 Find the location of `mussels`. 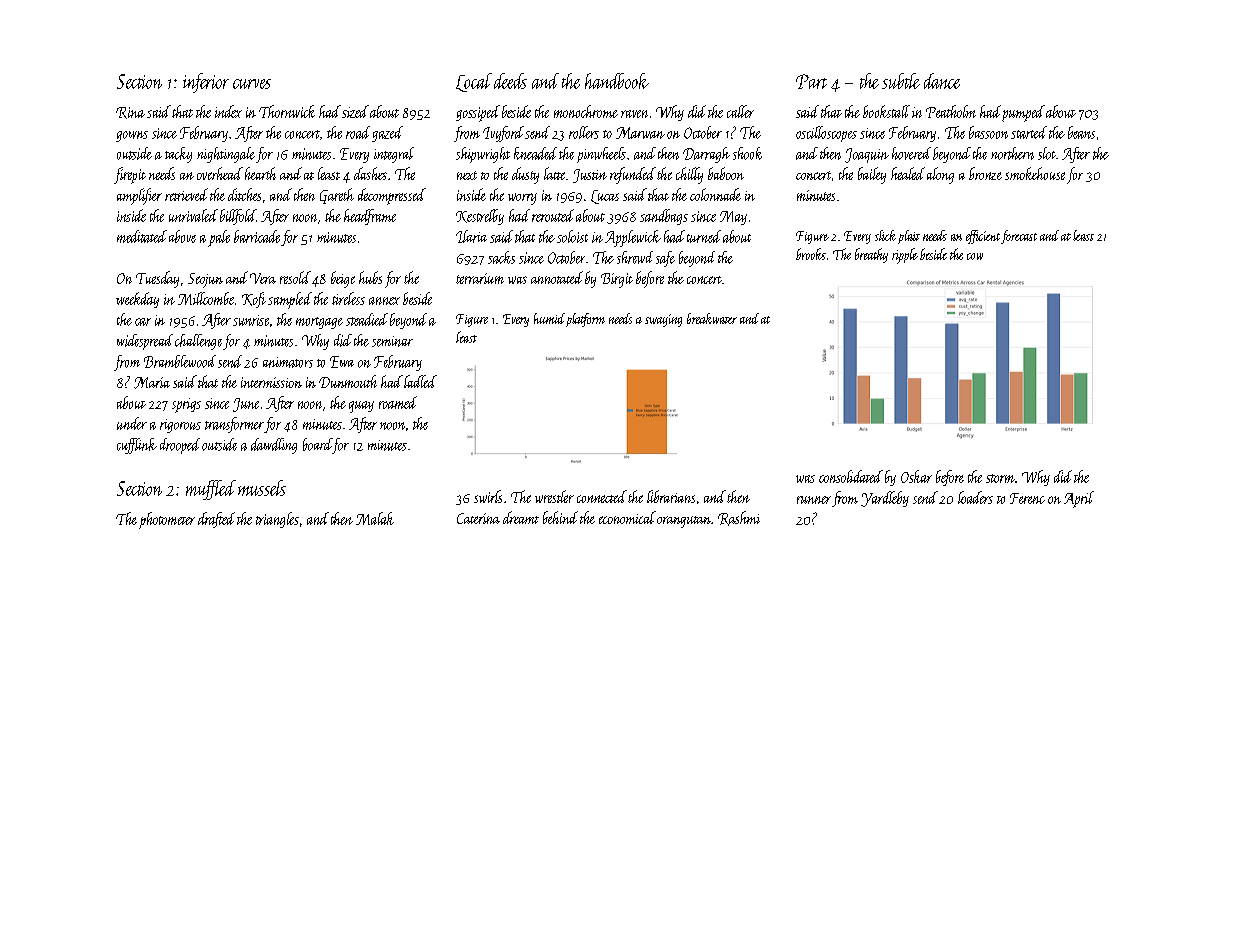

mussels is located at coordinates (262, 488).
